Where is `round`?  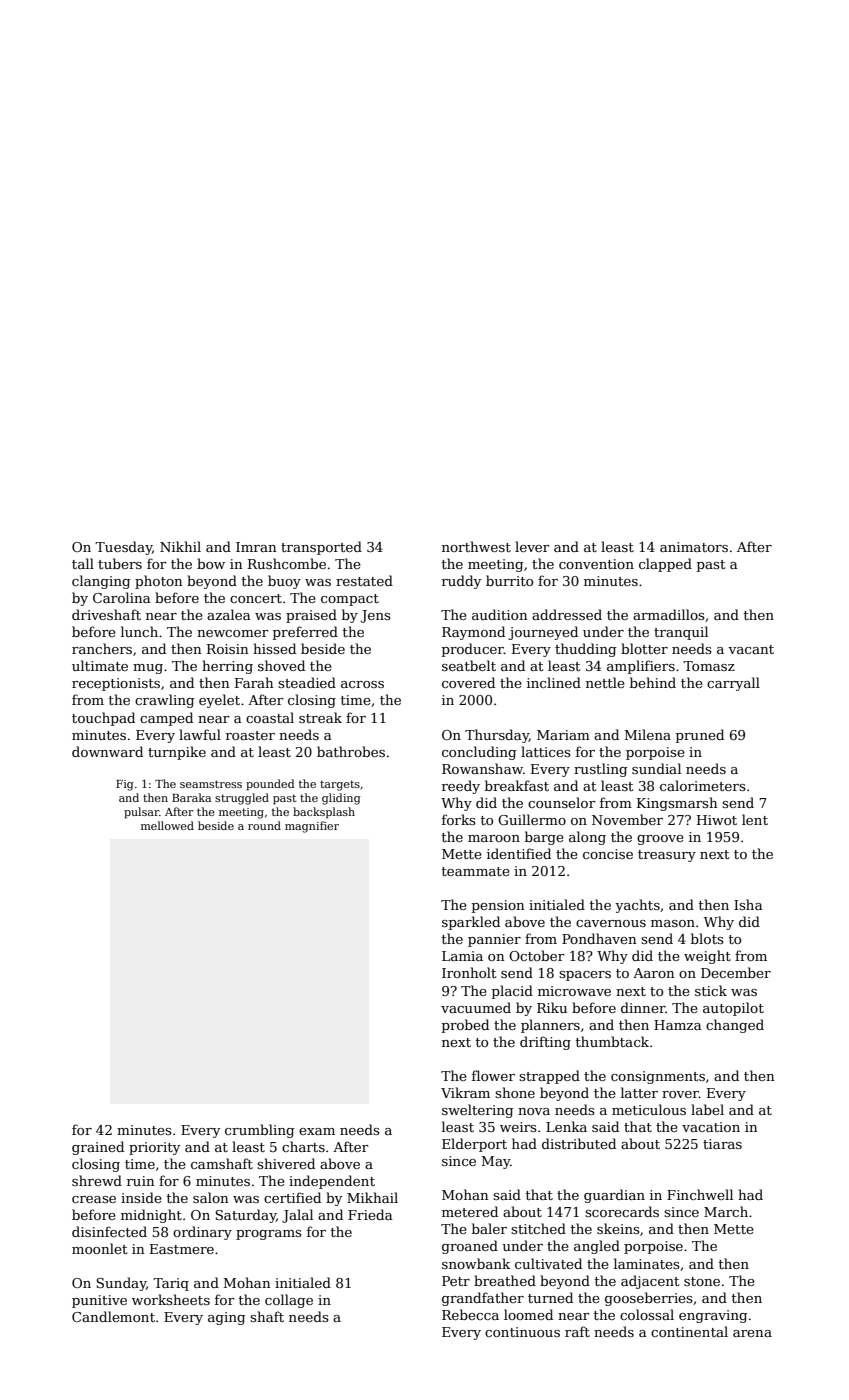
round is located at coordinates (264, 825).
